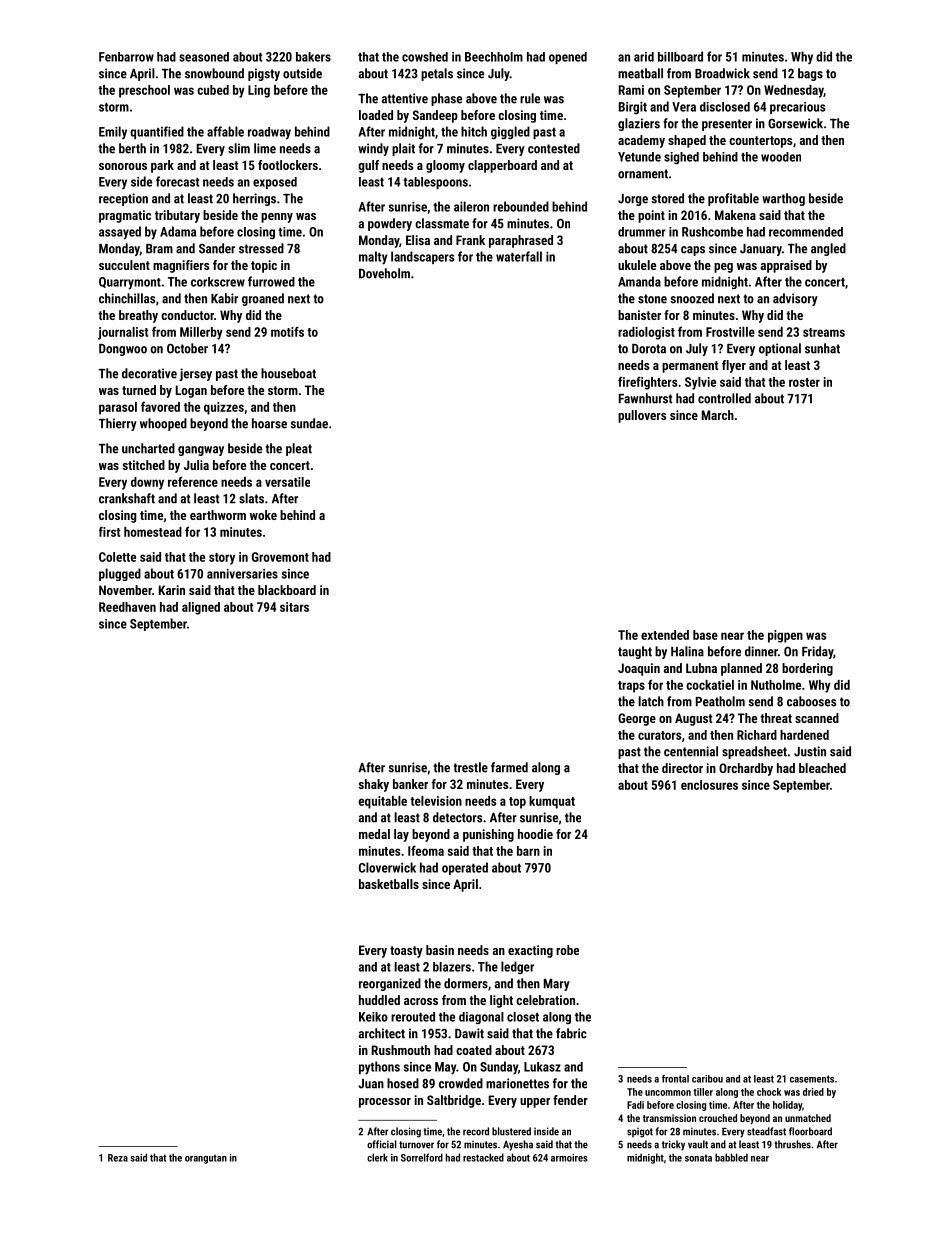 This document has width=952, height=1233. What do you see at coordinates (731, 1157) in the document?
I see `babbled` at bounding box center [731, 1157].
